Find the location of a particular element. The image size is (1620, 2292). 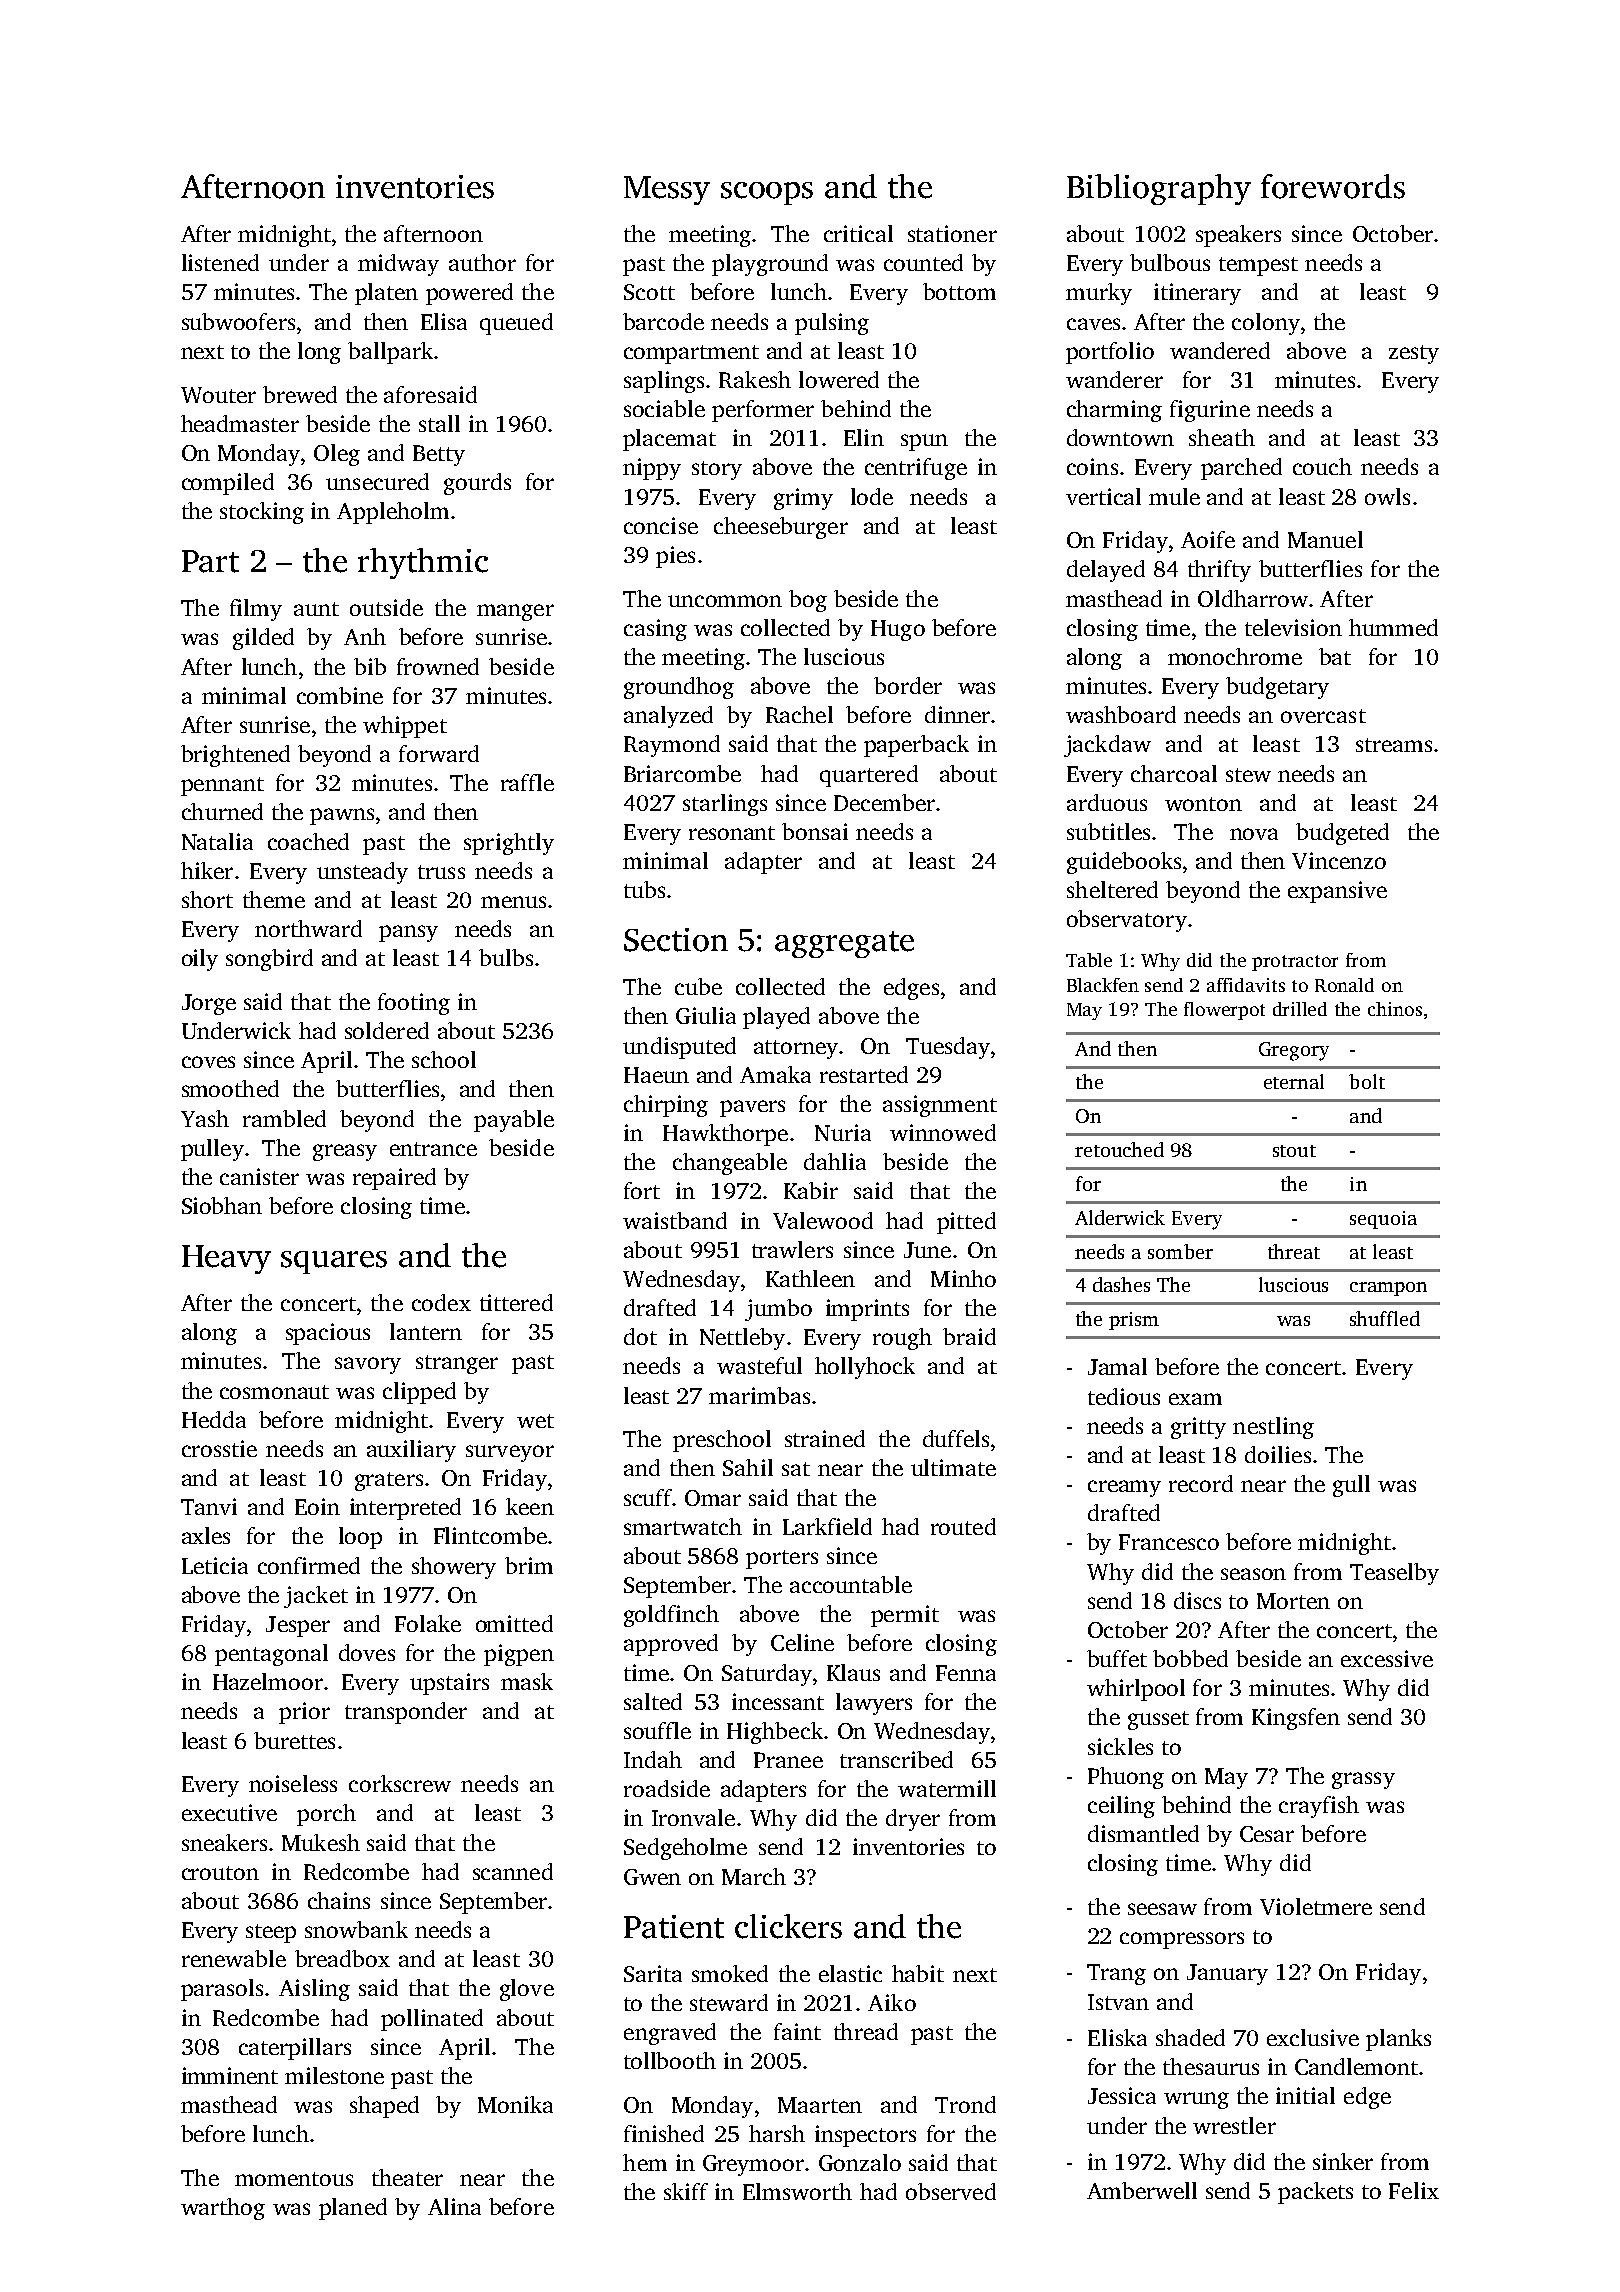

gull is located at coordinates (1351, 1486).
